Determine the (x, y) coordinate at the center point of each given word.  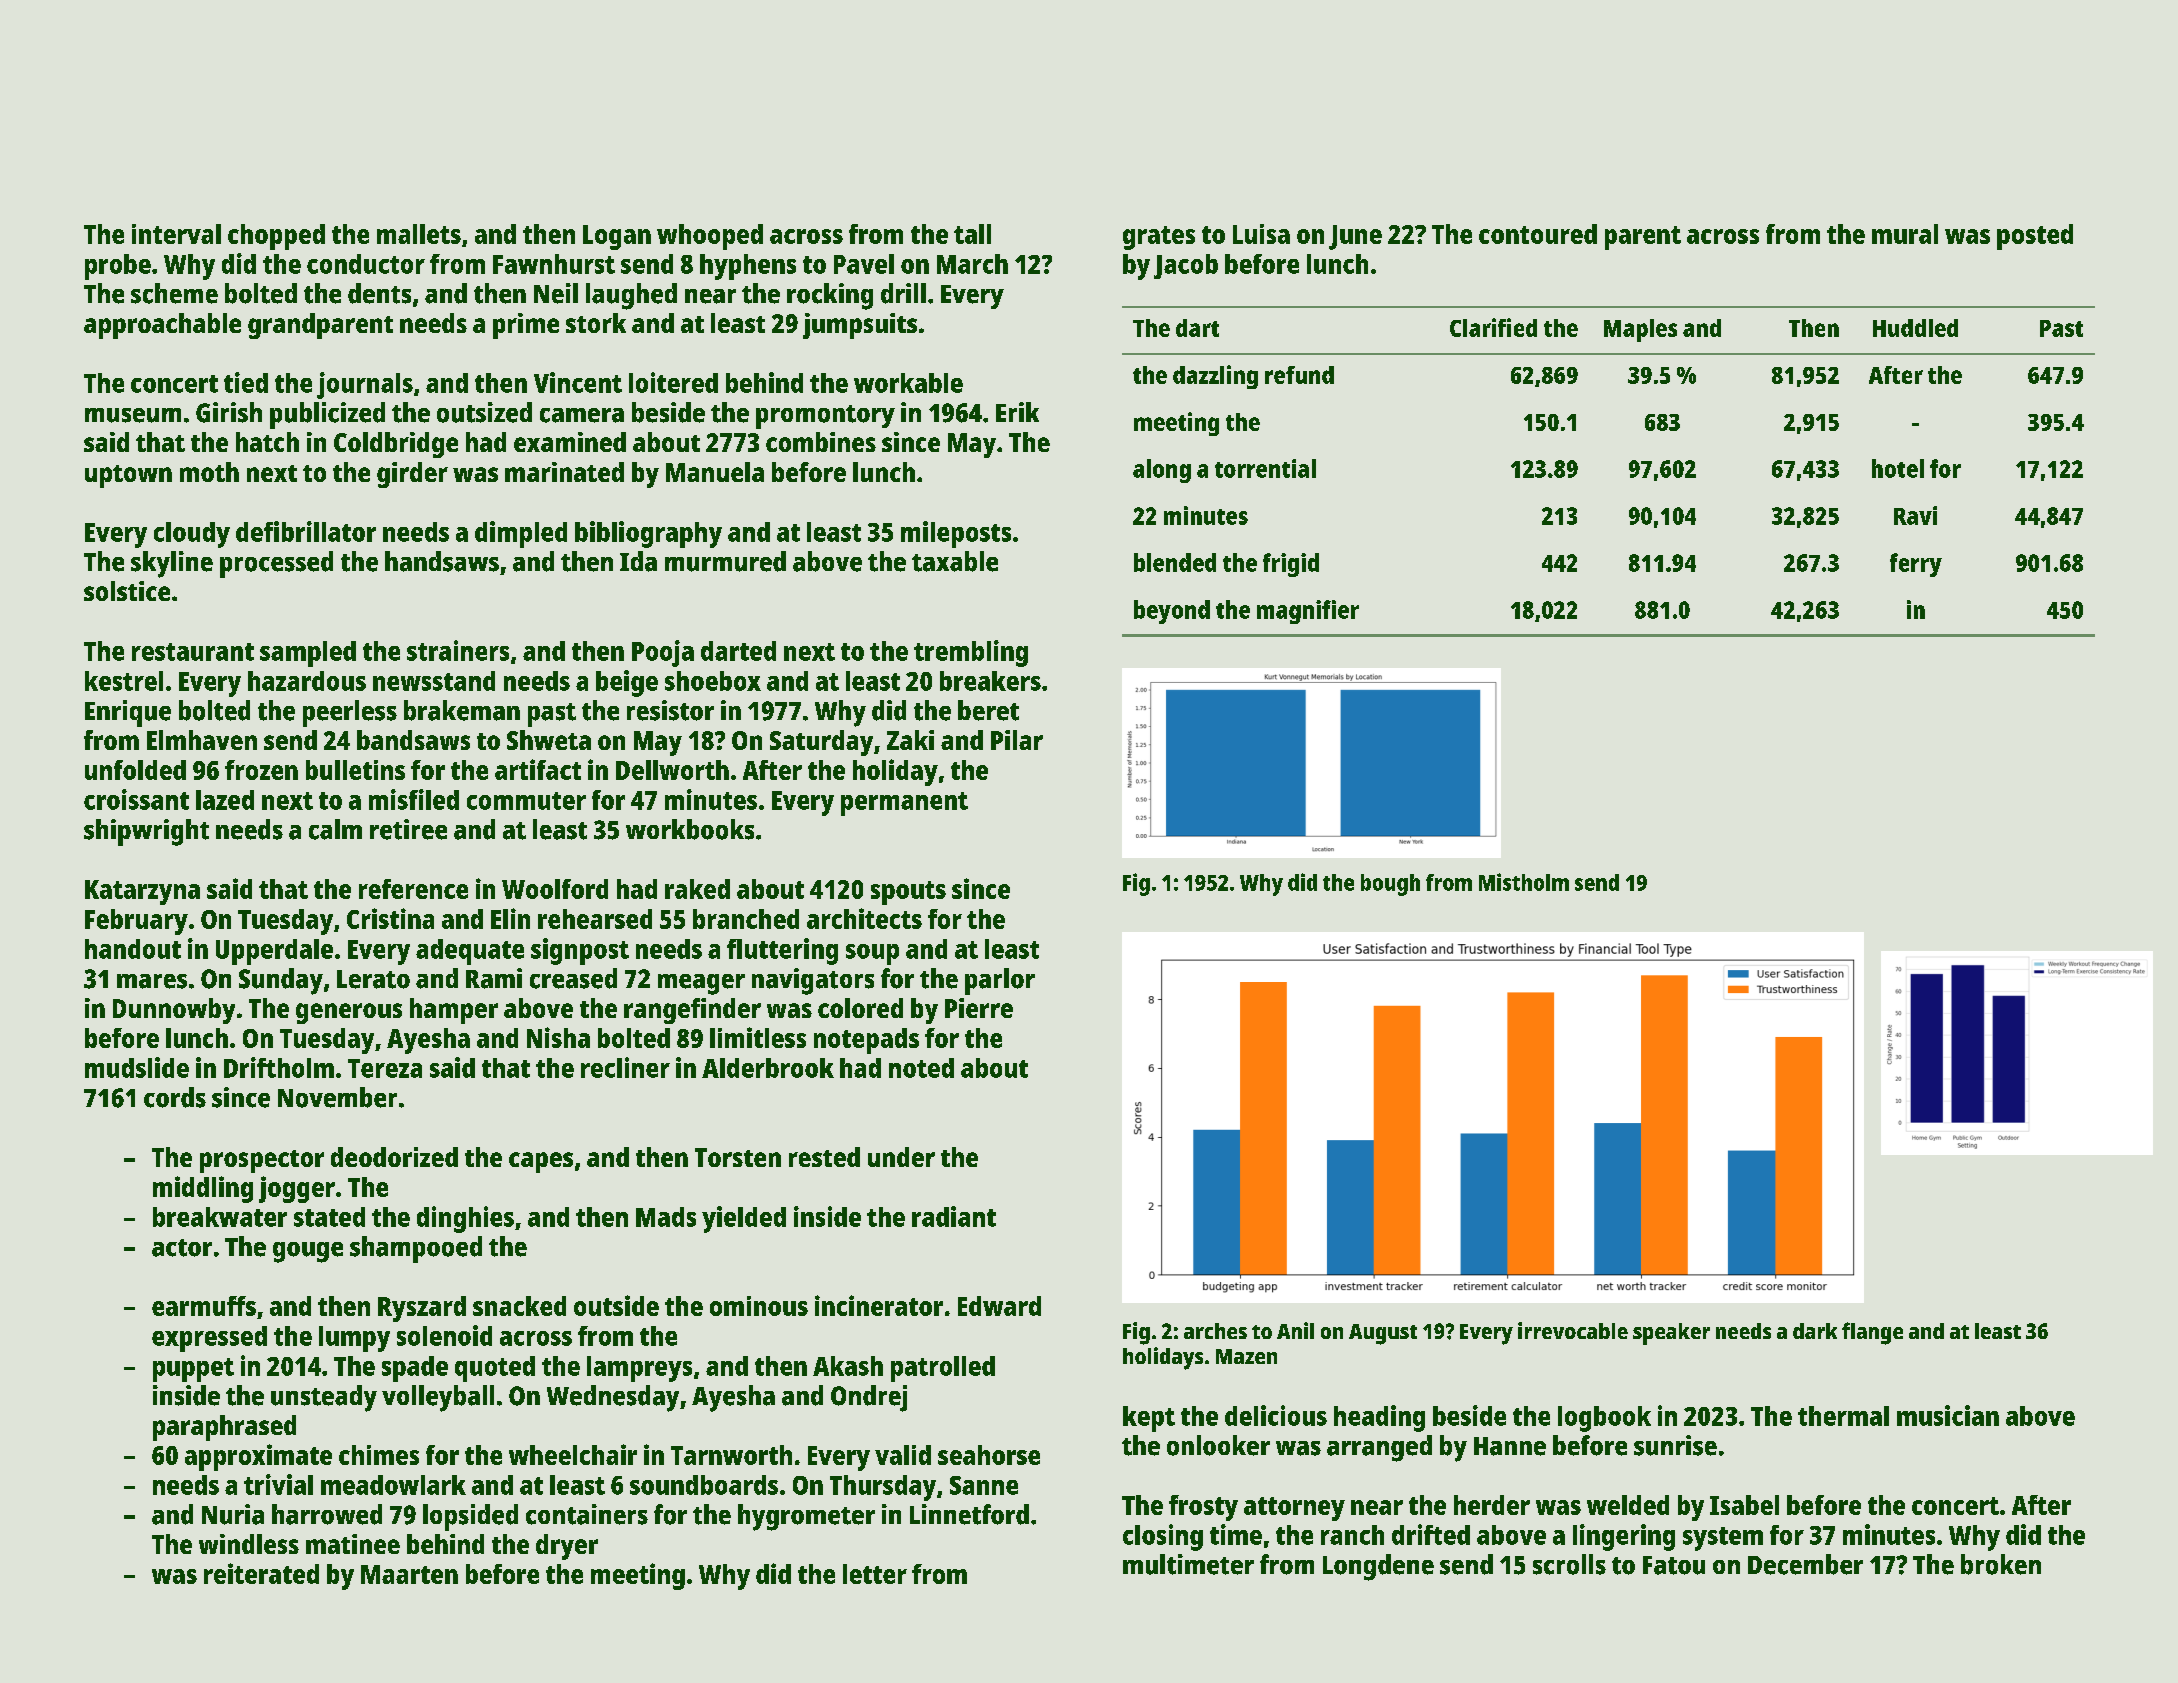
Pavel (864, 264)
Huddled (1915, 328)
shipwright (146, 832)
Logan (617, 237)
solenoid (444, 1335)
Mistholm (1524, 882)
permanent (904, 804)
